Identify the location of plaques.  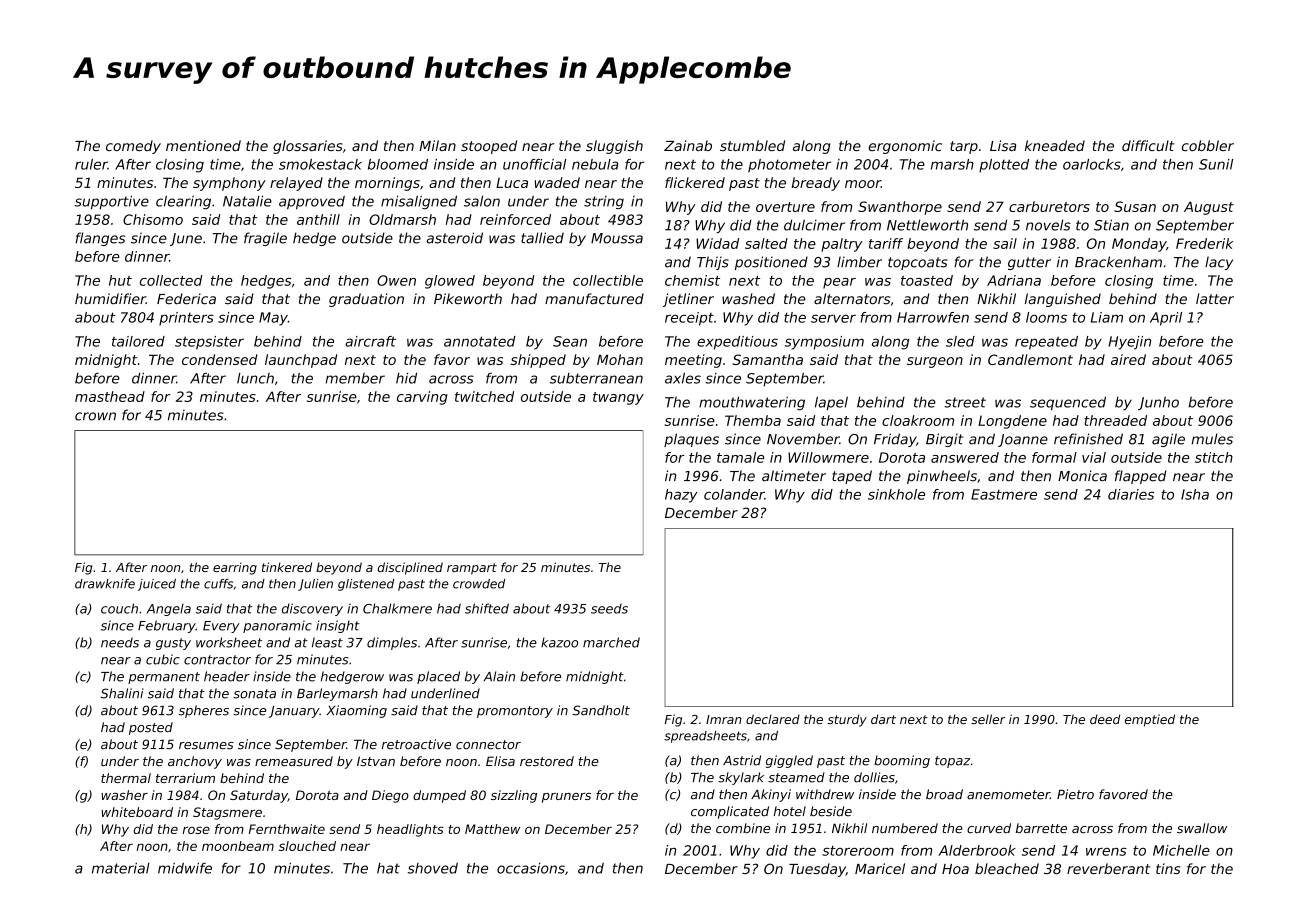
(691, 440).
